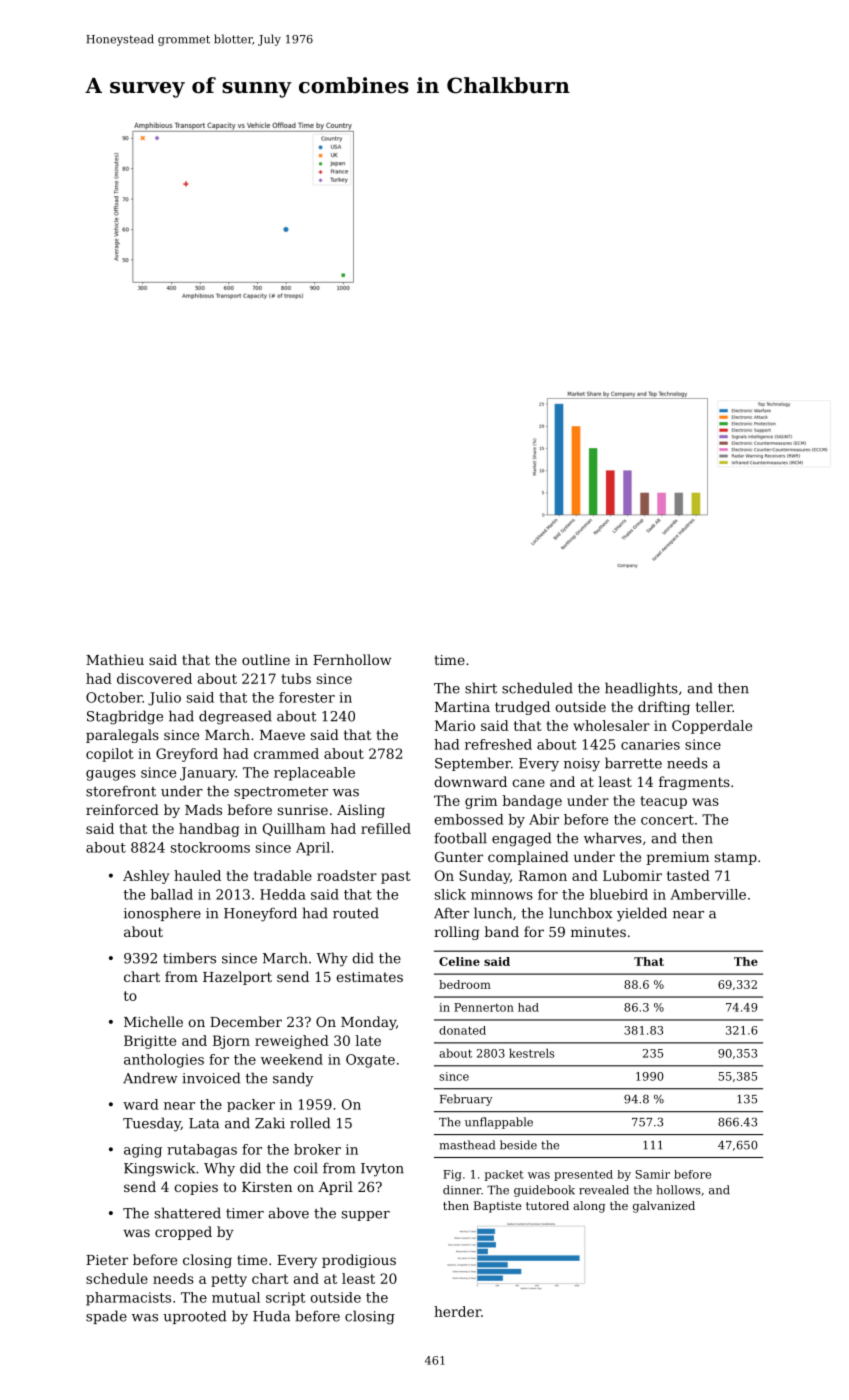  I want to click on refreshed, so click(498, 744).
